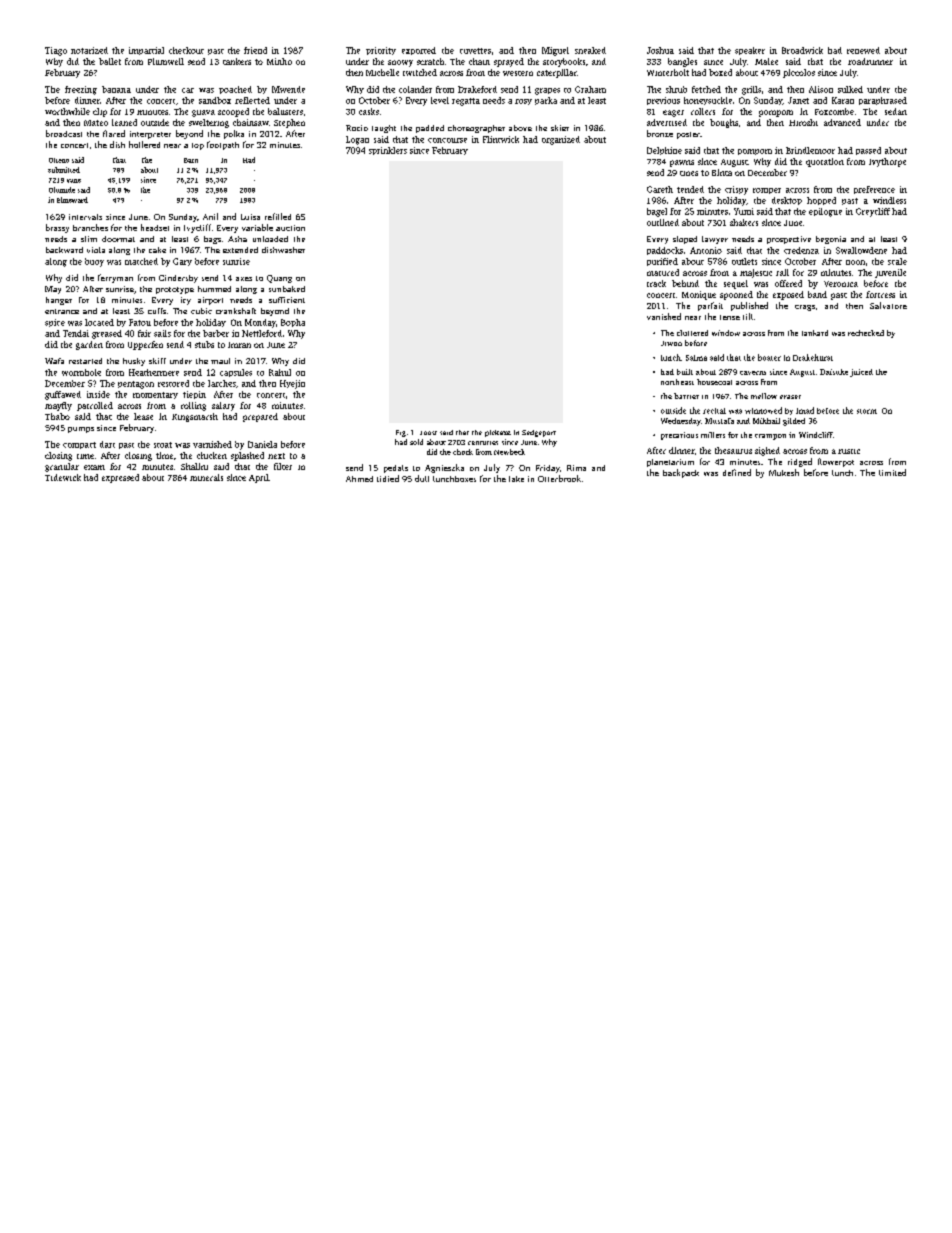 This page has width=952, height=1233. I want to click on Tiago, so click(56, 51).
